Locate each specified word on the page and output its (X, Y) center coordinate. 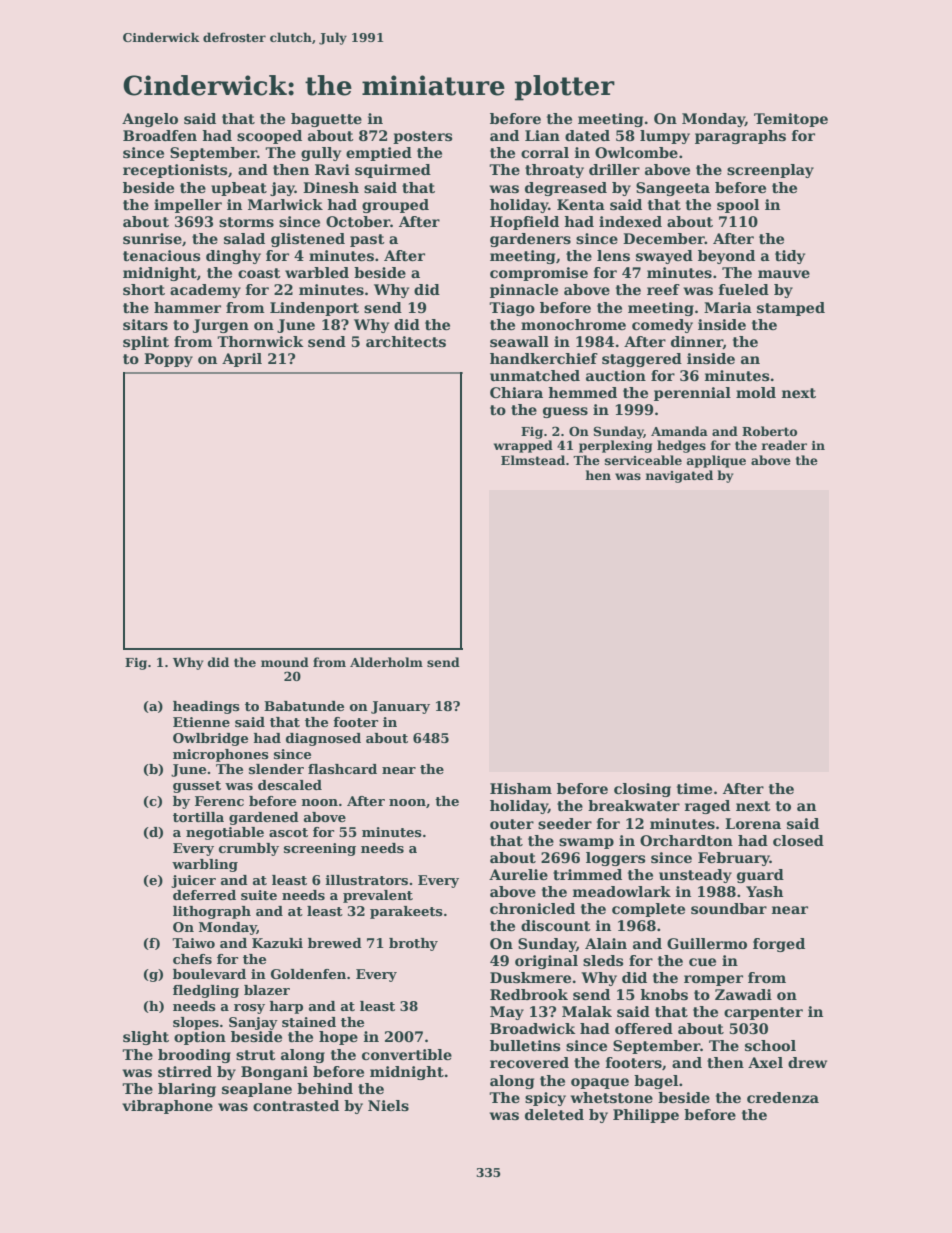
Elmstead (533, 460)
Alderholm (386, 662)
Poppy (168, 360)
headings (206, 707)
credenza (783, 1097)
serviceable (643, 460)
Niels (388, 1105)
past (367, 240)
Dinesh (331, 187)
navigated (679, 476)
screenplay (770, 171)
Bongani (274, 1073)
